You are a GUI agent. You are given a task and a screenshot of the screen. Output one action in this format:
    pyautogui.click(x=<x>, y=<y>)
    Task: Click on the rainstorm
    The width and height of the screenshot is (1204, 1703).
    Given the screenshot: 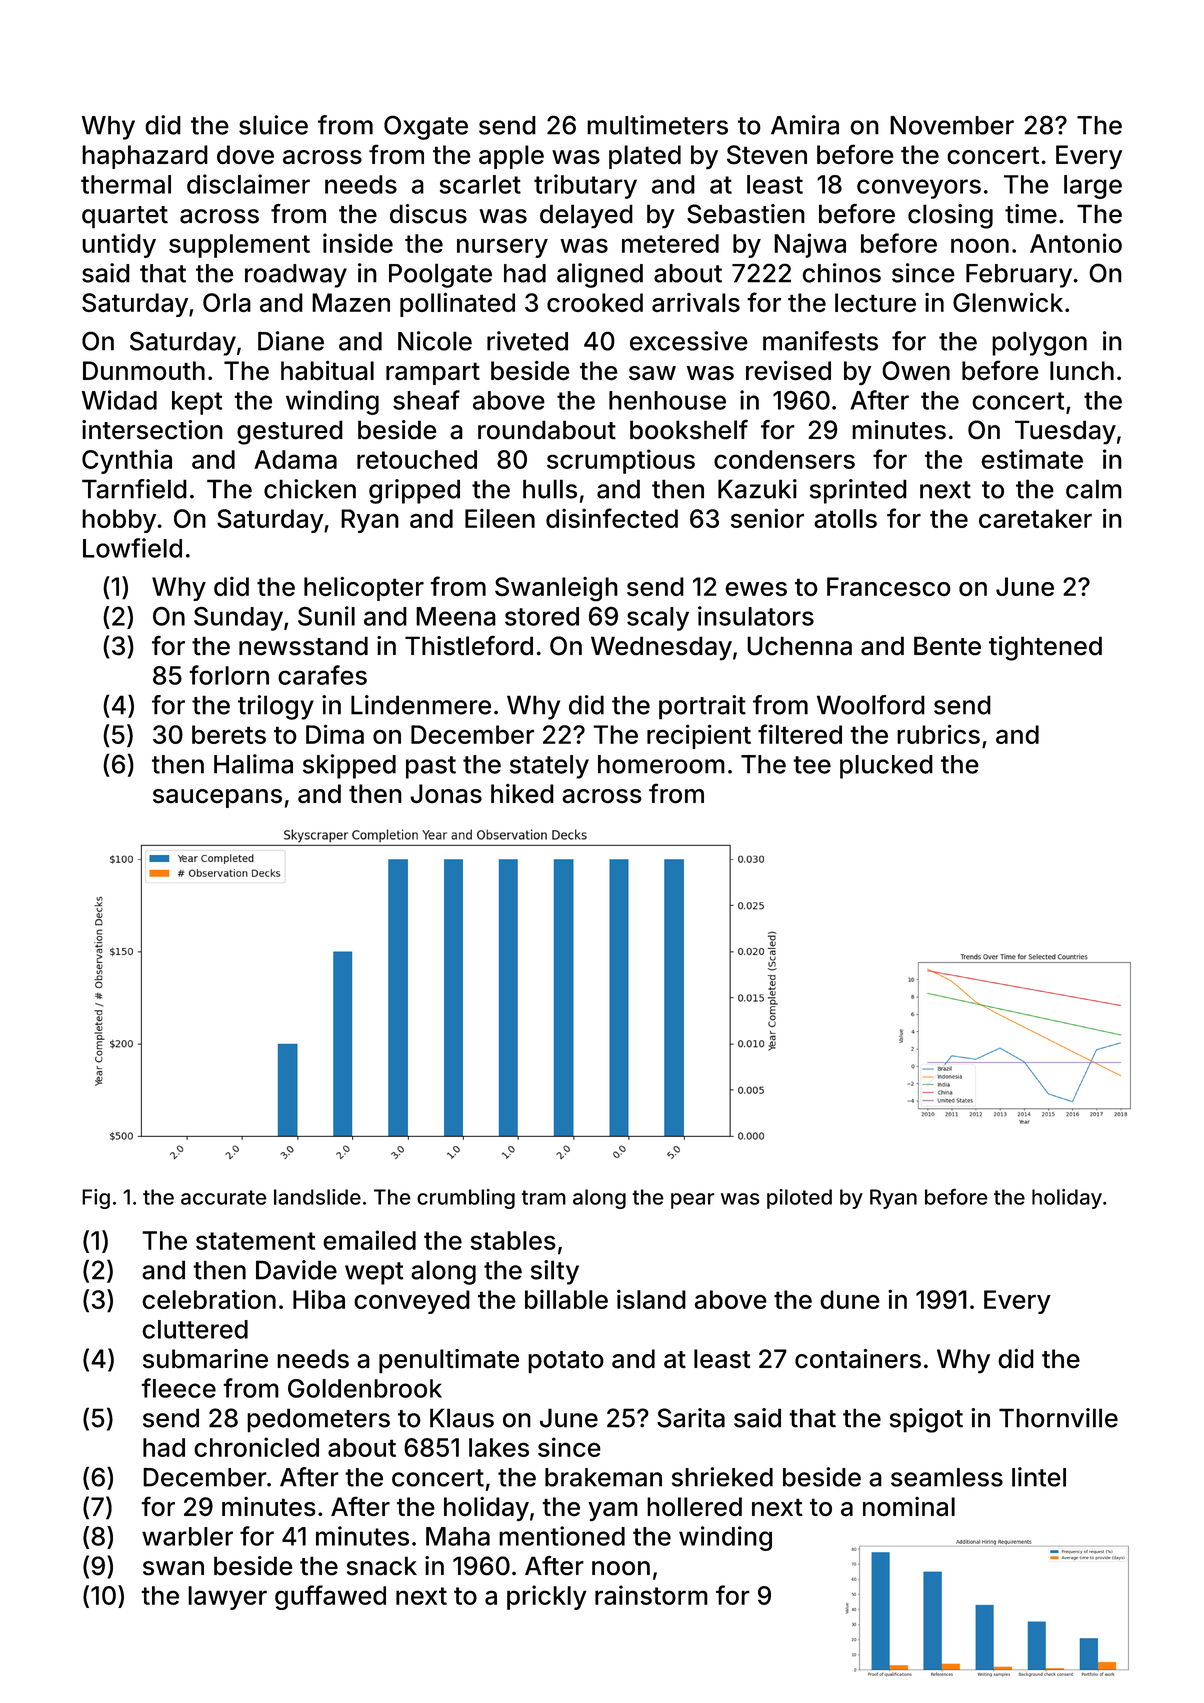 What is the action you would take?
    pyautogui.click(x=651, y=1595)
